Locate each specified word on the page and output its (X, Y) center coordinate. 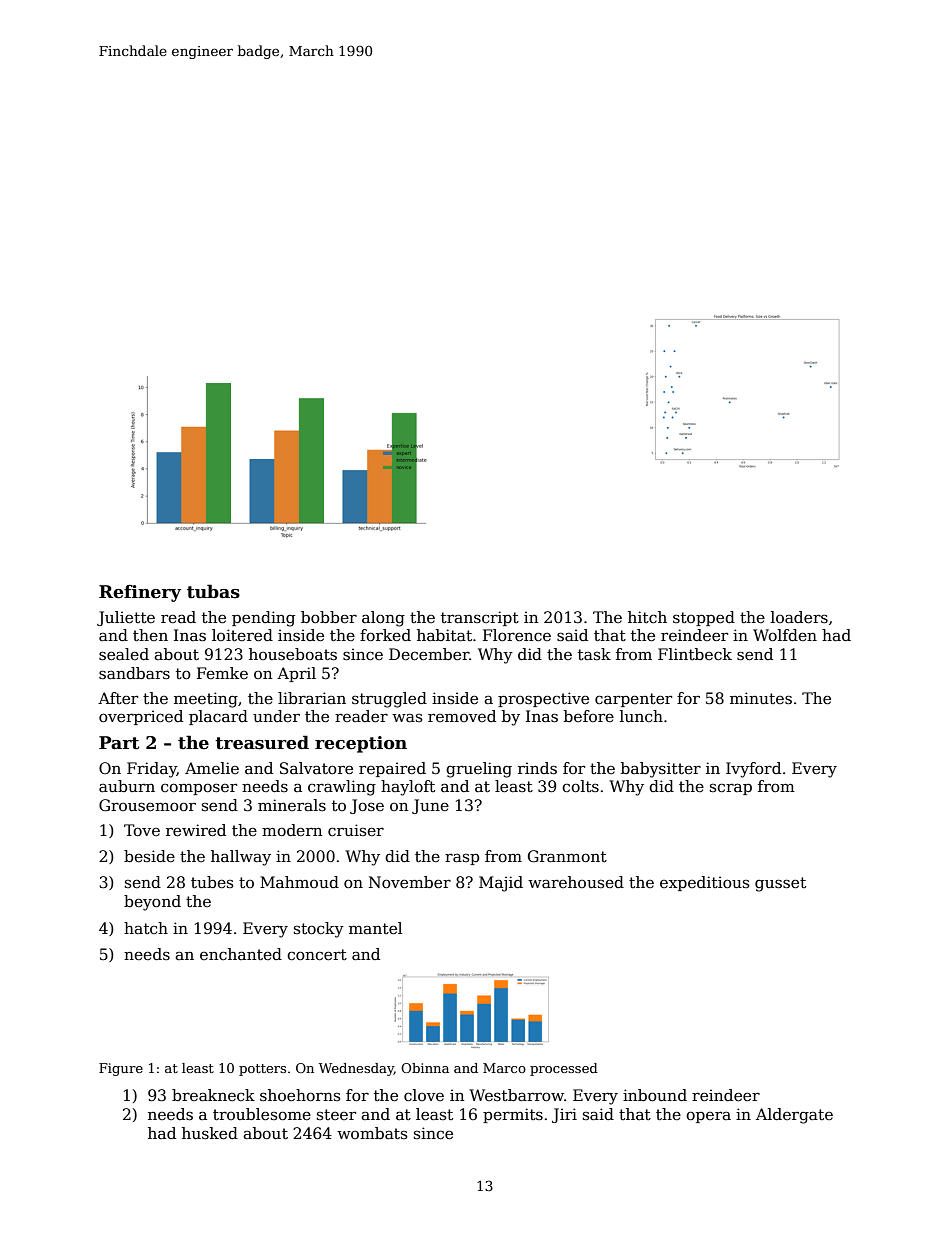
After (118, 698)
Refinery (140, 593)
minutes (761, 698)
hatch (146, 928)
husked (210, 1133)
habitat (444, 635)
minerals (292, 805)
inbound (655, 1095)
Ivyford (753, 770)
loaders (799, 617)
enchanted (241, 954)
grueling (479, 770)
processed (564, 1069)
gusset (780, 884)
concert (317, 955)
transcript (480, 618)
